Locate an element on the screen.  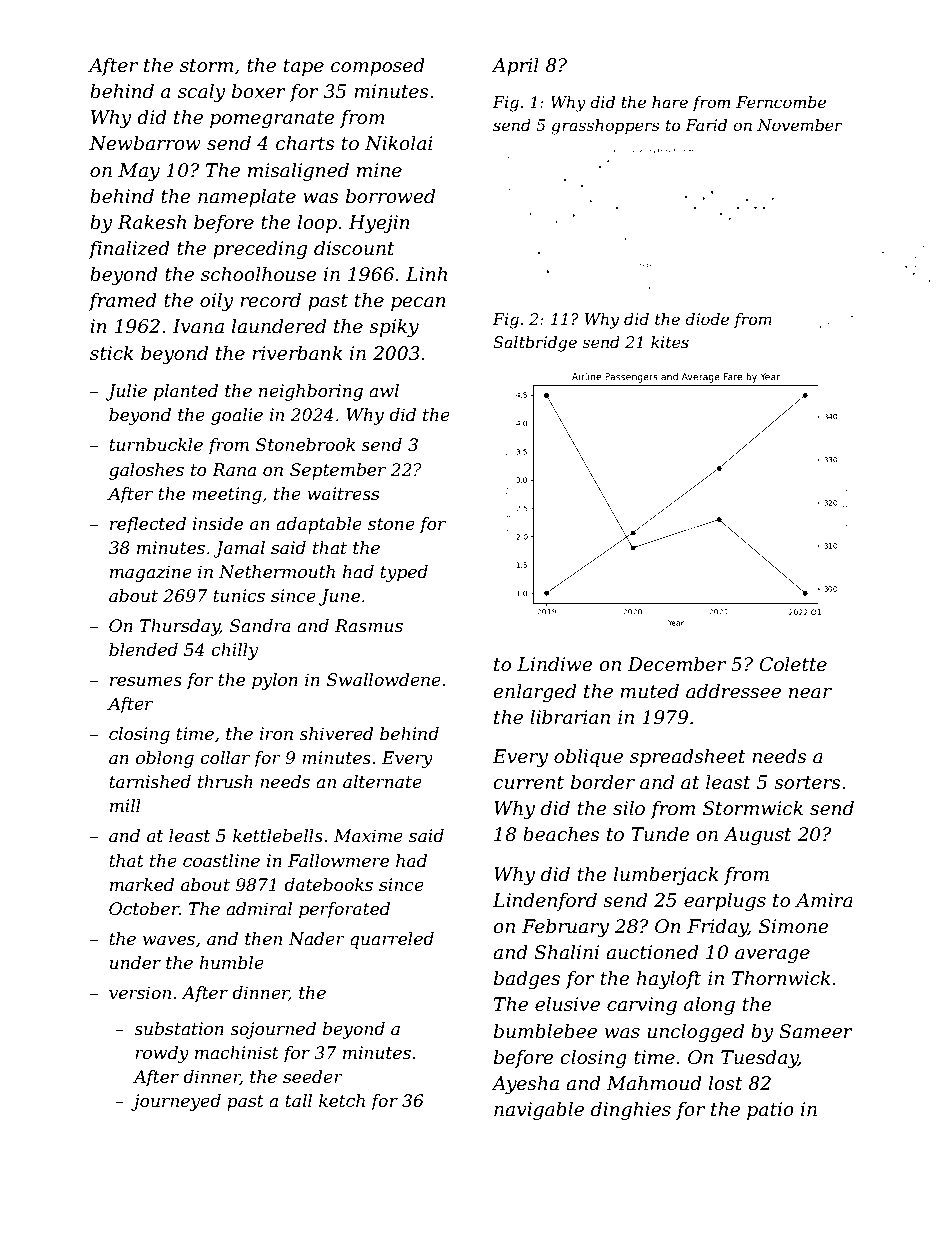
badges is located at coordinates (527, 980).
